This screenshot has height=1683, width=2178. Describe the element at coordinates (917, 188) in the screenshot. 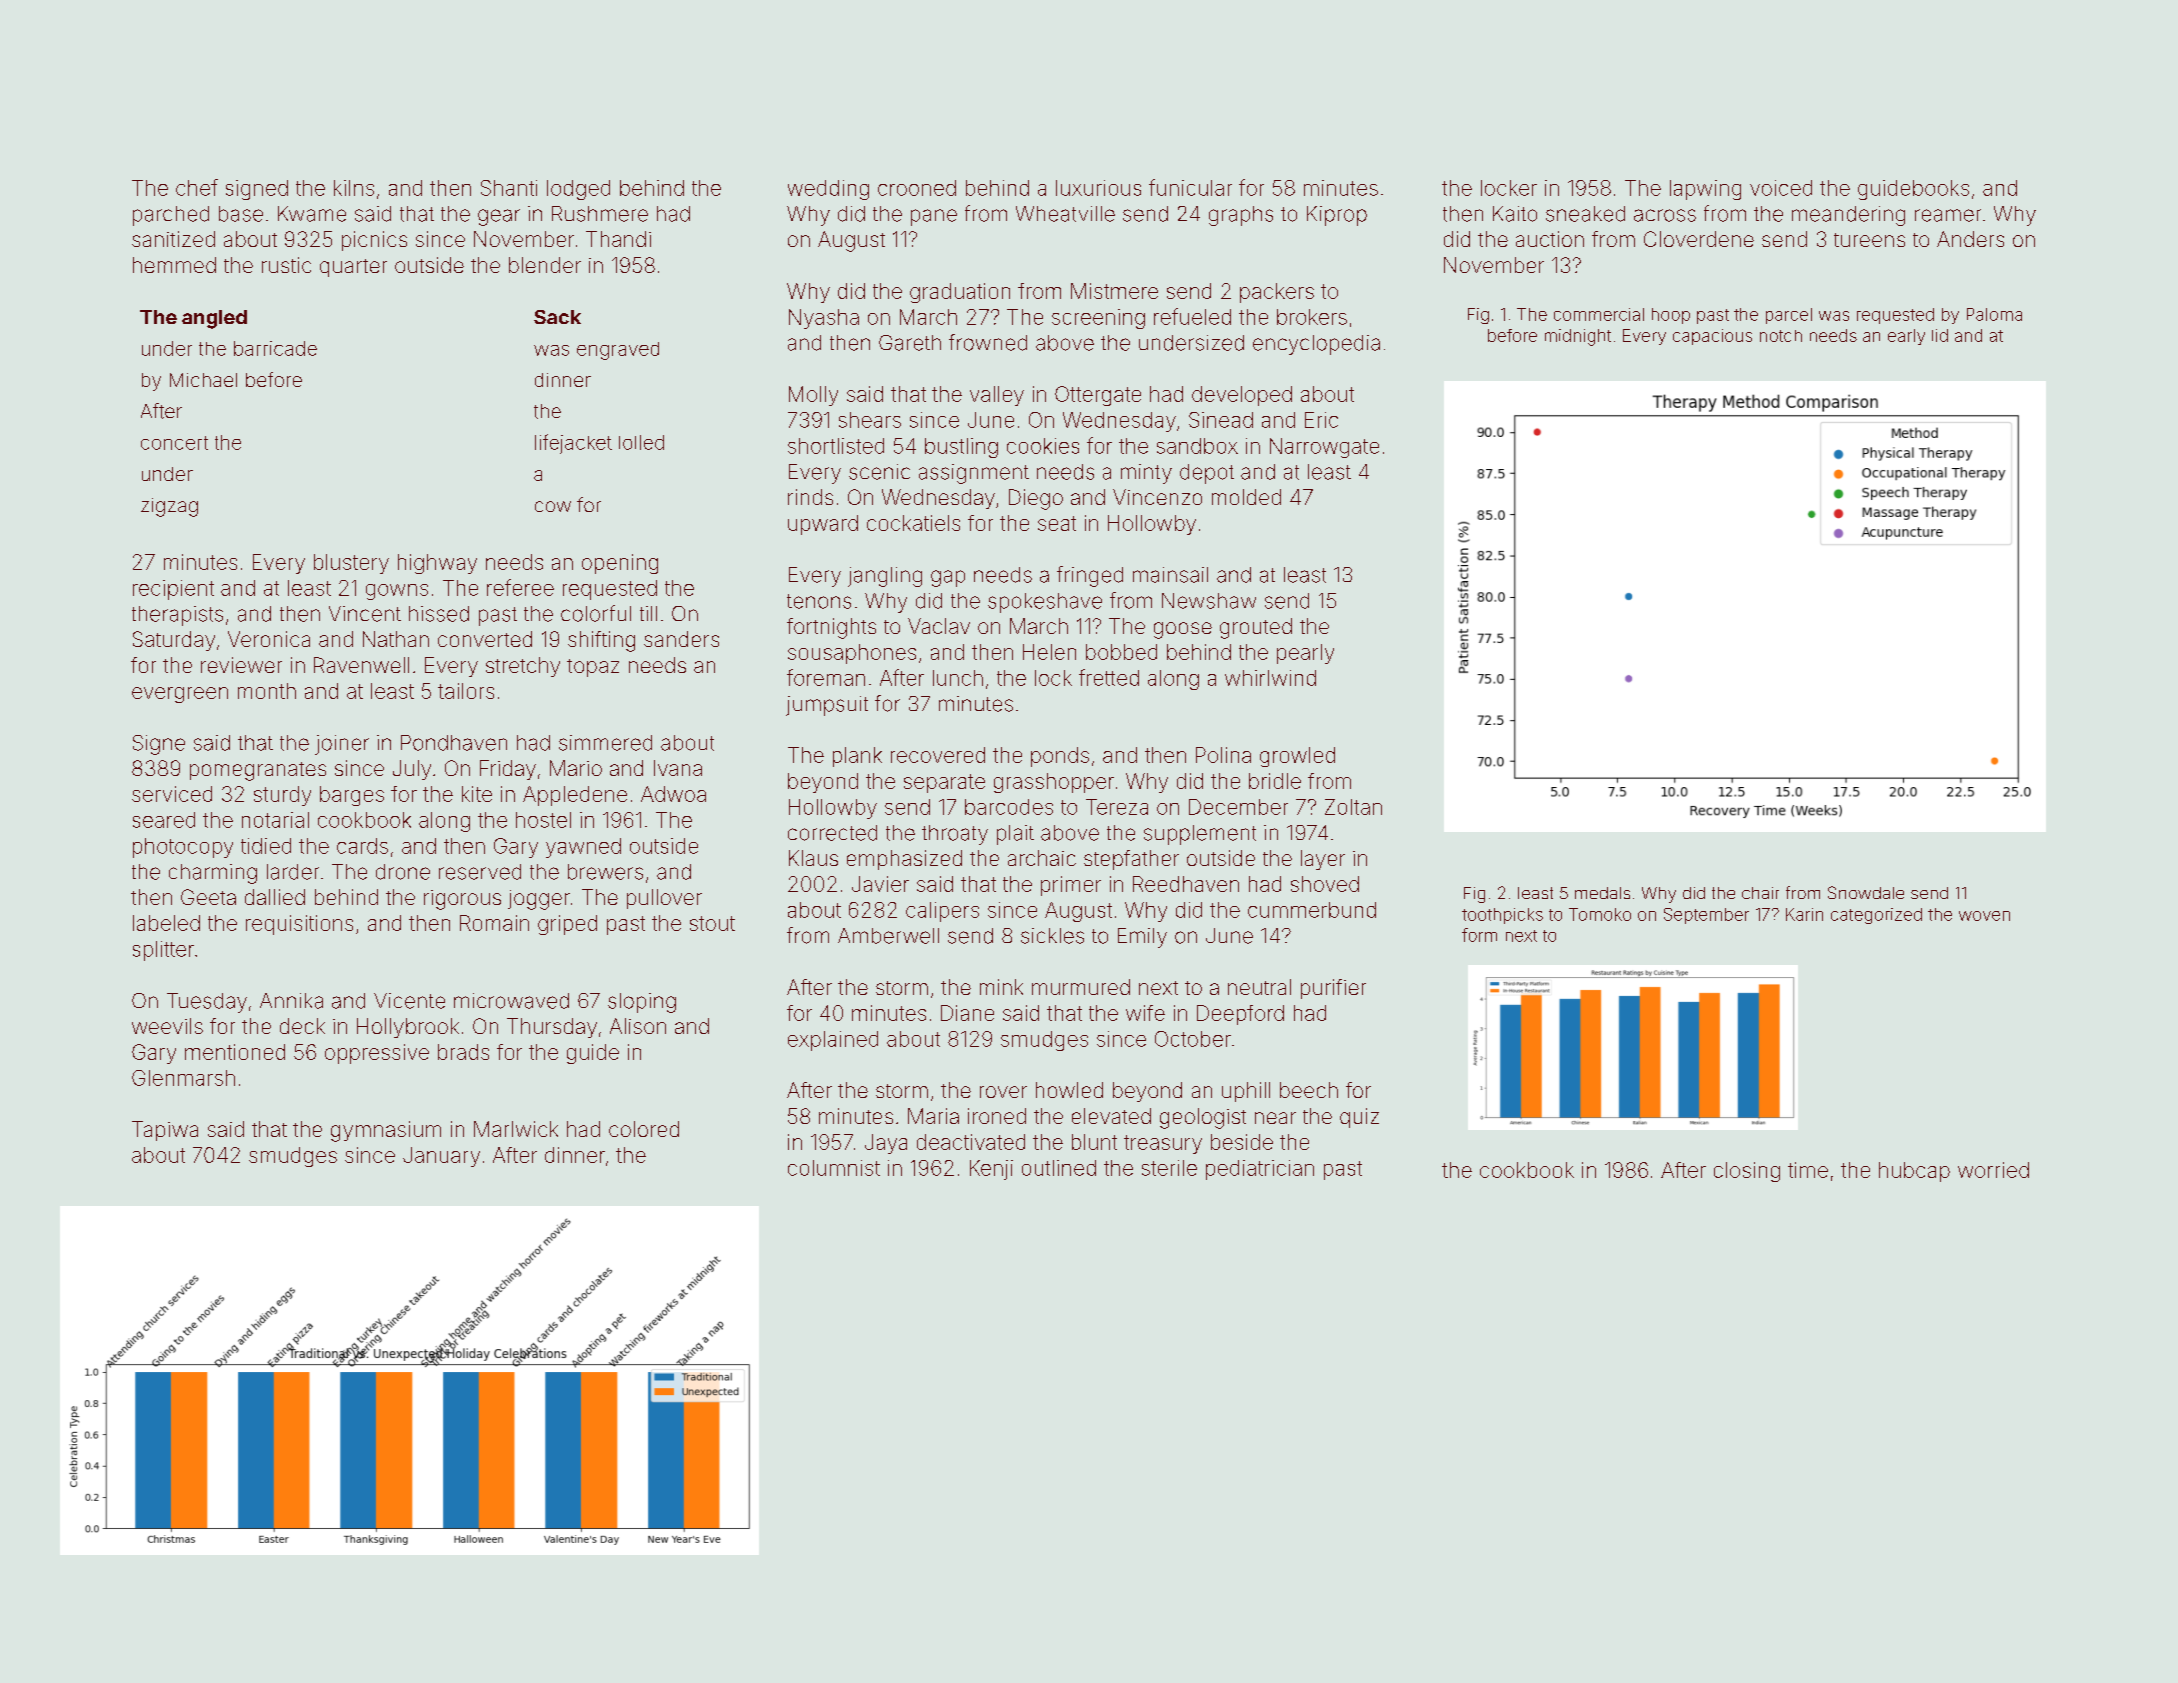

I see `crooned` at that location.
